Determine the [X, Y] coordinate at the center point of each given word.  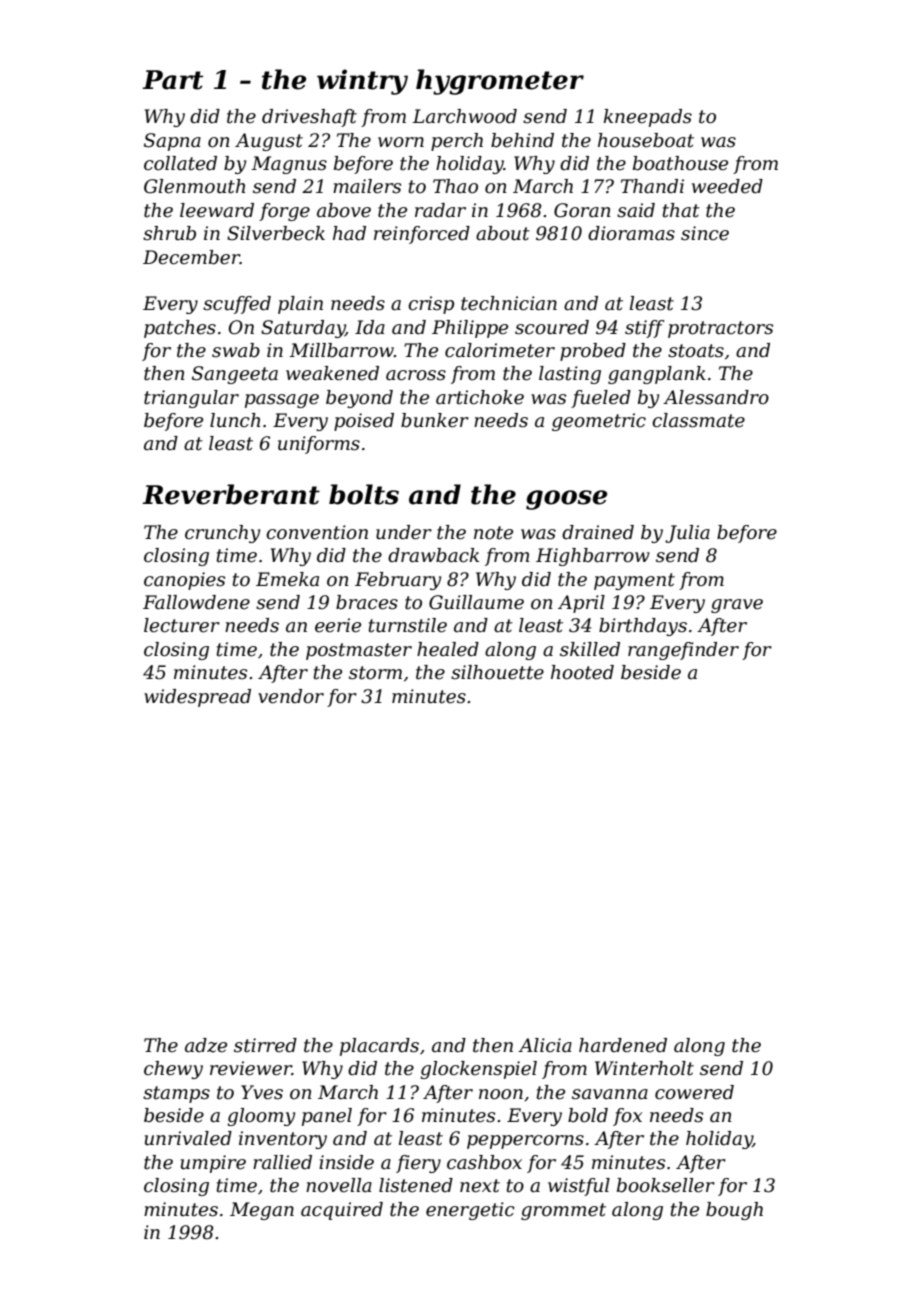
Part [172, 80]
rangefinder [683, 651]
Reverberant [231, 494]
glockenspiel [478, 1070]
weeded [727, 186]
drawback [433, 555]
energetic [470, 1211]
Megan [262, 1211]
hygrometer [500, 82]
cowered [694, 1092]
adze [206, 1045]
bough [734, 1211]
